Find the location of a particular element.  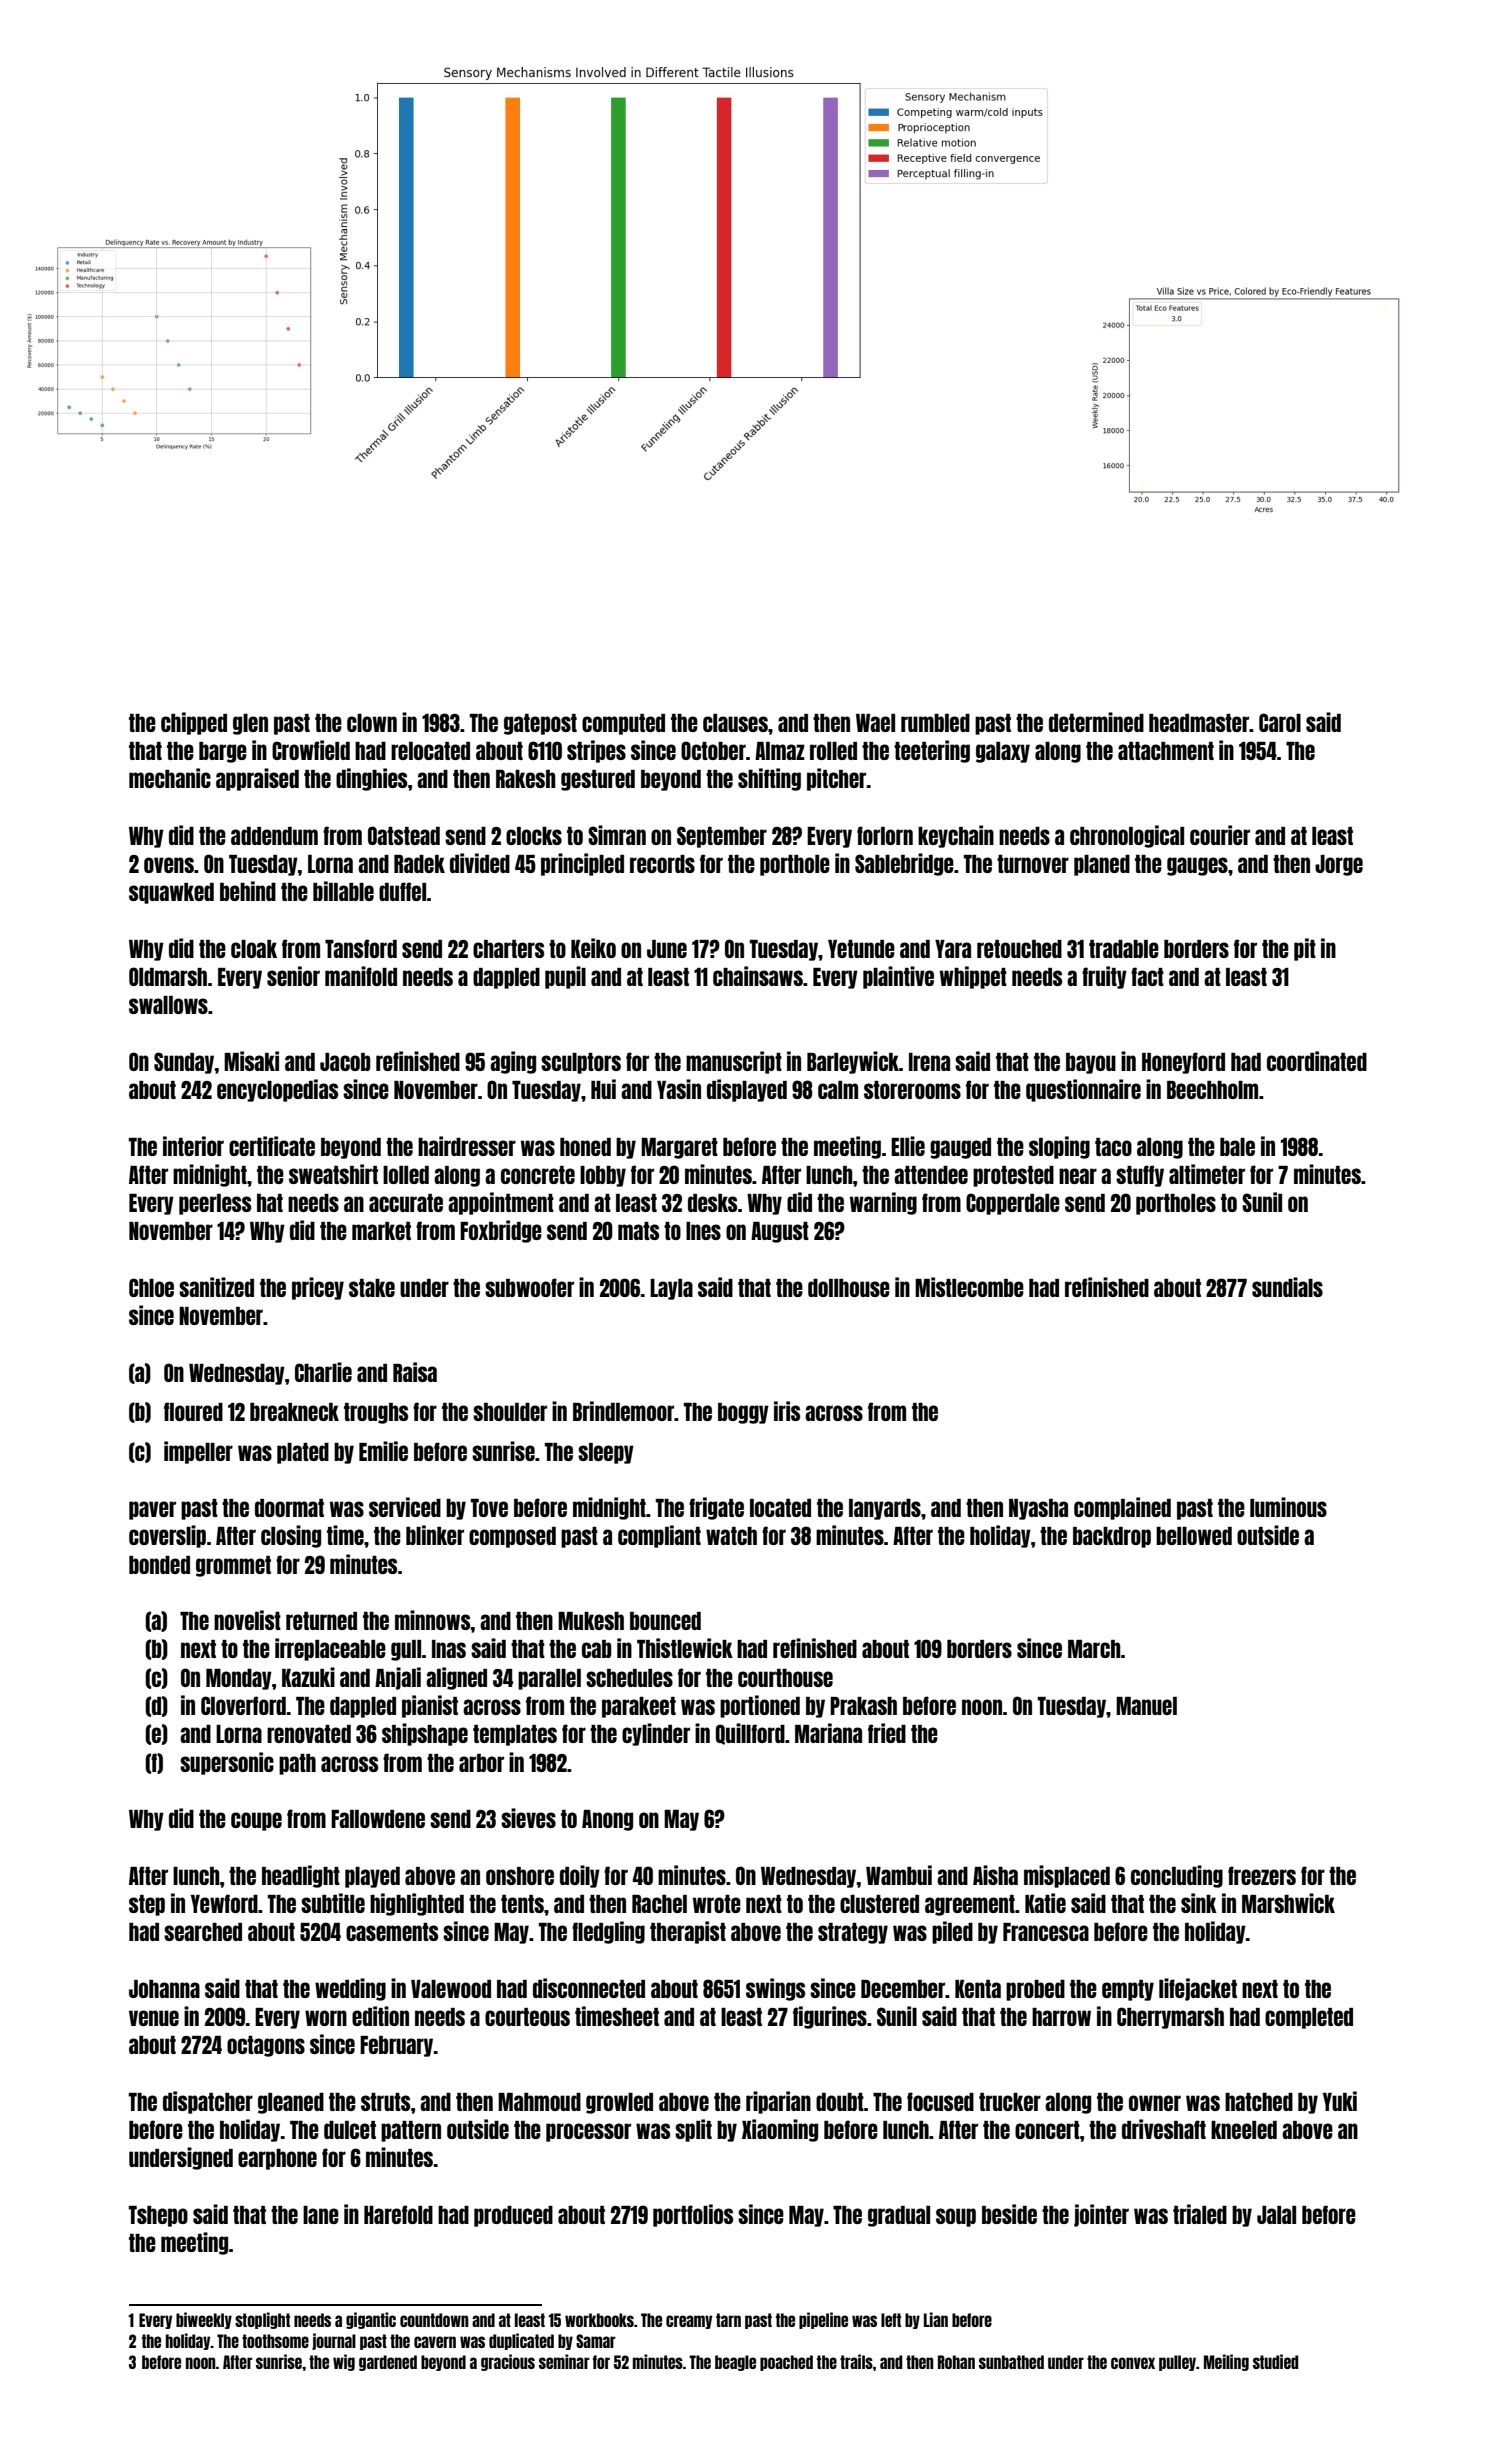

fledgling is located at coordinates (608, 1932).
